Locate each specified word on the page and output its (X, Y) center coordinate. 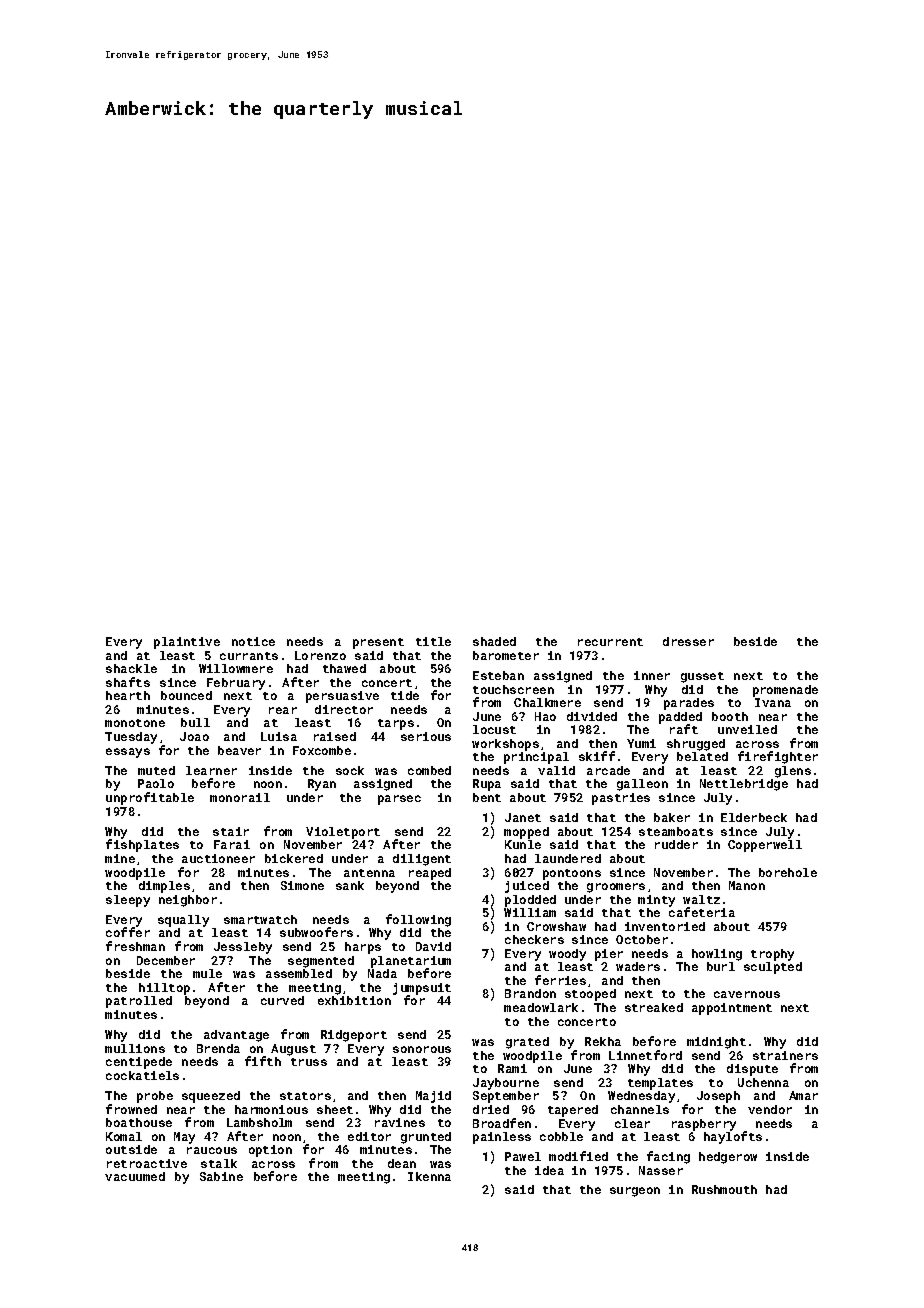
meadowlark (541, 1007)
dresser (688, 641)
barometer (506, 655)
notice (253, 641)
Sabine (221, 1176)
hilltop (164, 989)
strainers (785, 1055)
